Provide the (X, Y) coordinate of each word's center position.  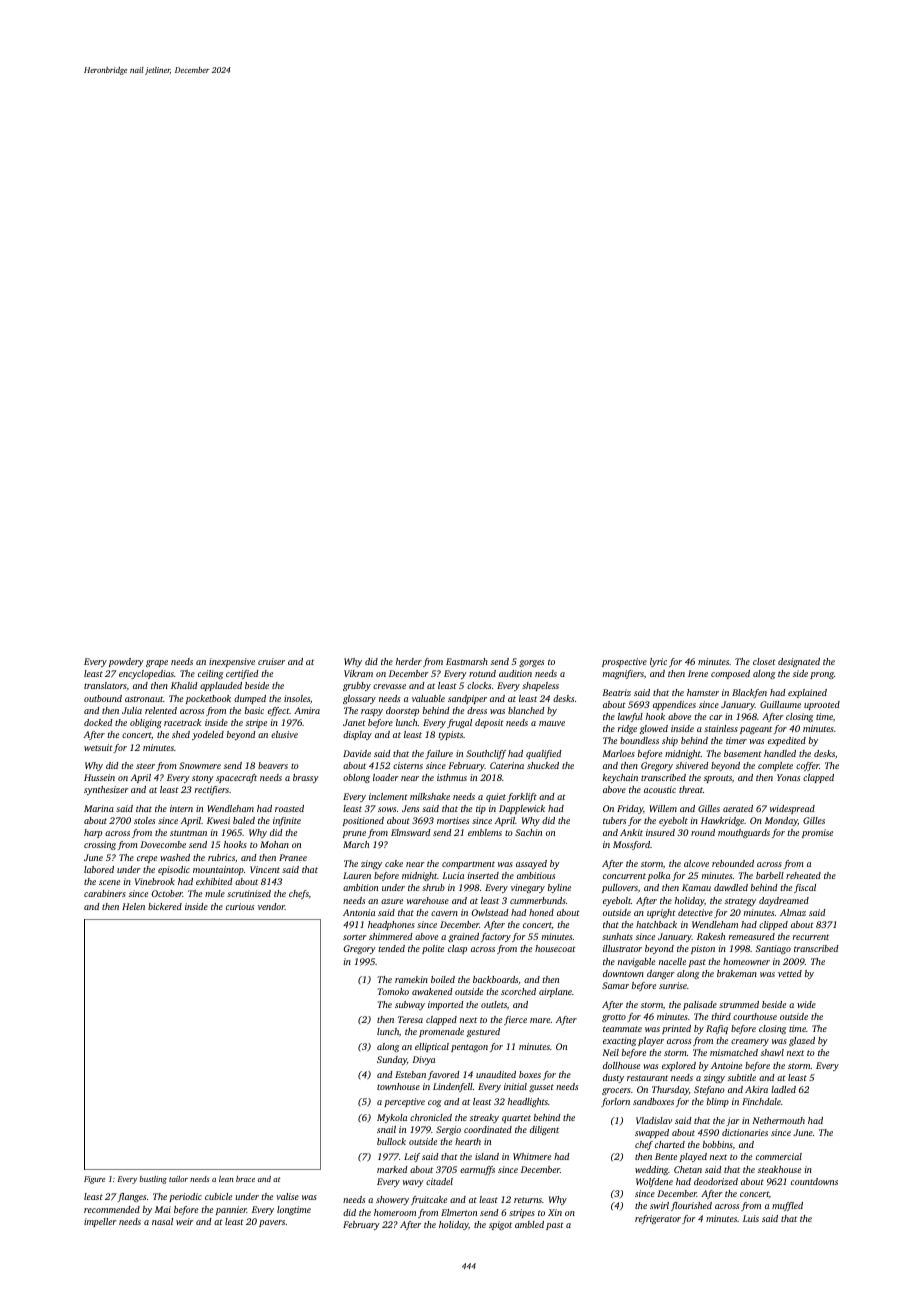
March (356, 844)
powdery (126, 662)
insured (660, 832)
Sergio (448, 1130)
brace (245, 1179)
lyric (658, 662)
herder (409, 661)
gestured (483, 1032)
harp (93, 833)
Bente (666, 1156)
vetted (790, 973)
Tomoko (393, 991)
